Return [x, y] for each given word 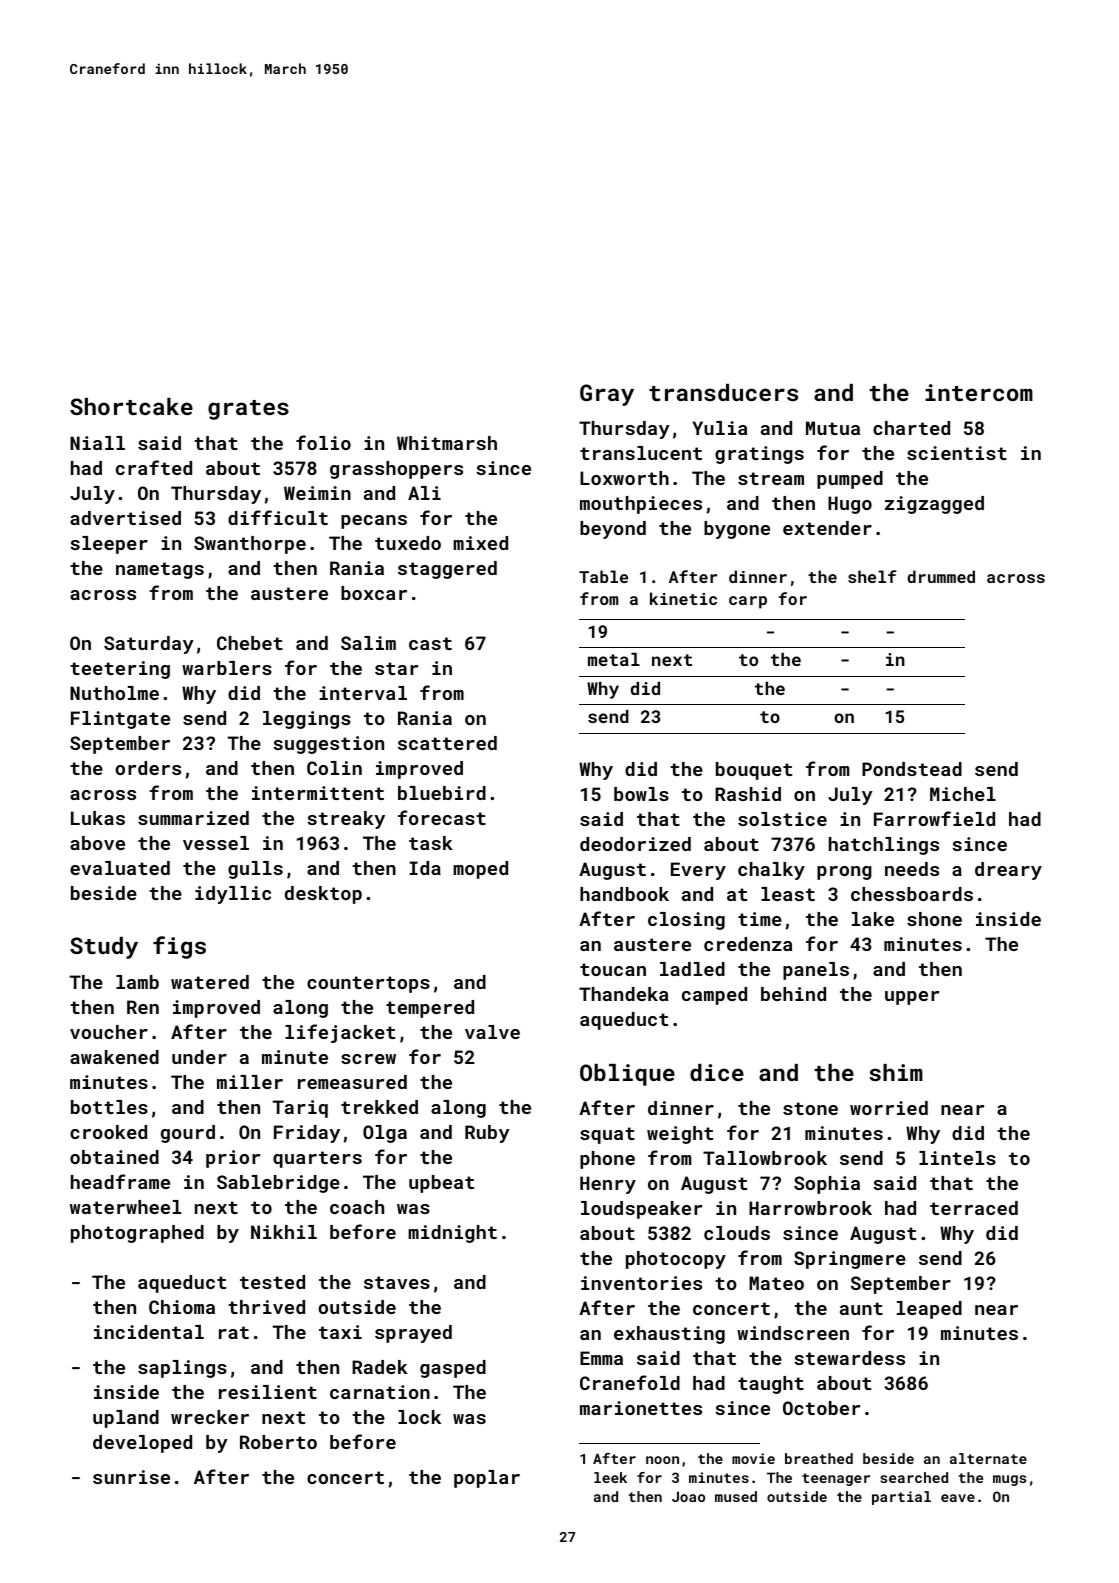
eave [958, 1498]
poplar [487, 1479]
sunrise [131, 1477]
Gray [607, 395]
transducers [723, 392]
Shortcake [131, 406]
